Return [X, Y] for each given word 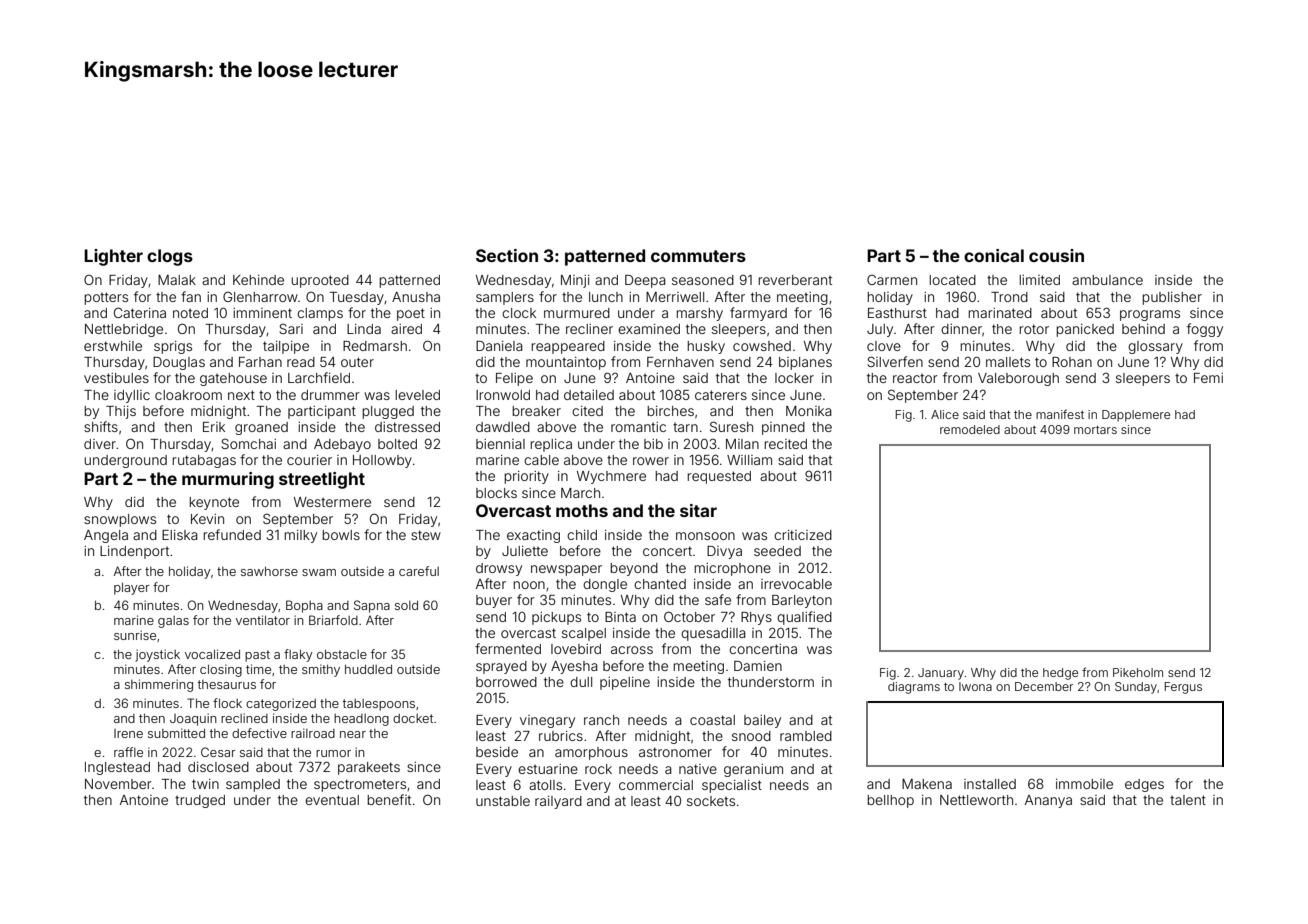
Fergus [1183, 688]
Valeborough [1018, 379]
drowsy [499, 569]
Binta [620, 617]
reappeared [568, 347]
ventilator [263, 620]
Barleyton [802, 601]
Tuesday [357, 298]
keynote [214, 503]
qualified [804, 618]
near [353, 734]
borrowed [506, 682]
